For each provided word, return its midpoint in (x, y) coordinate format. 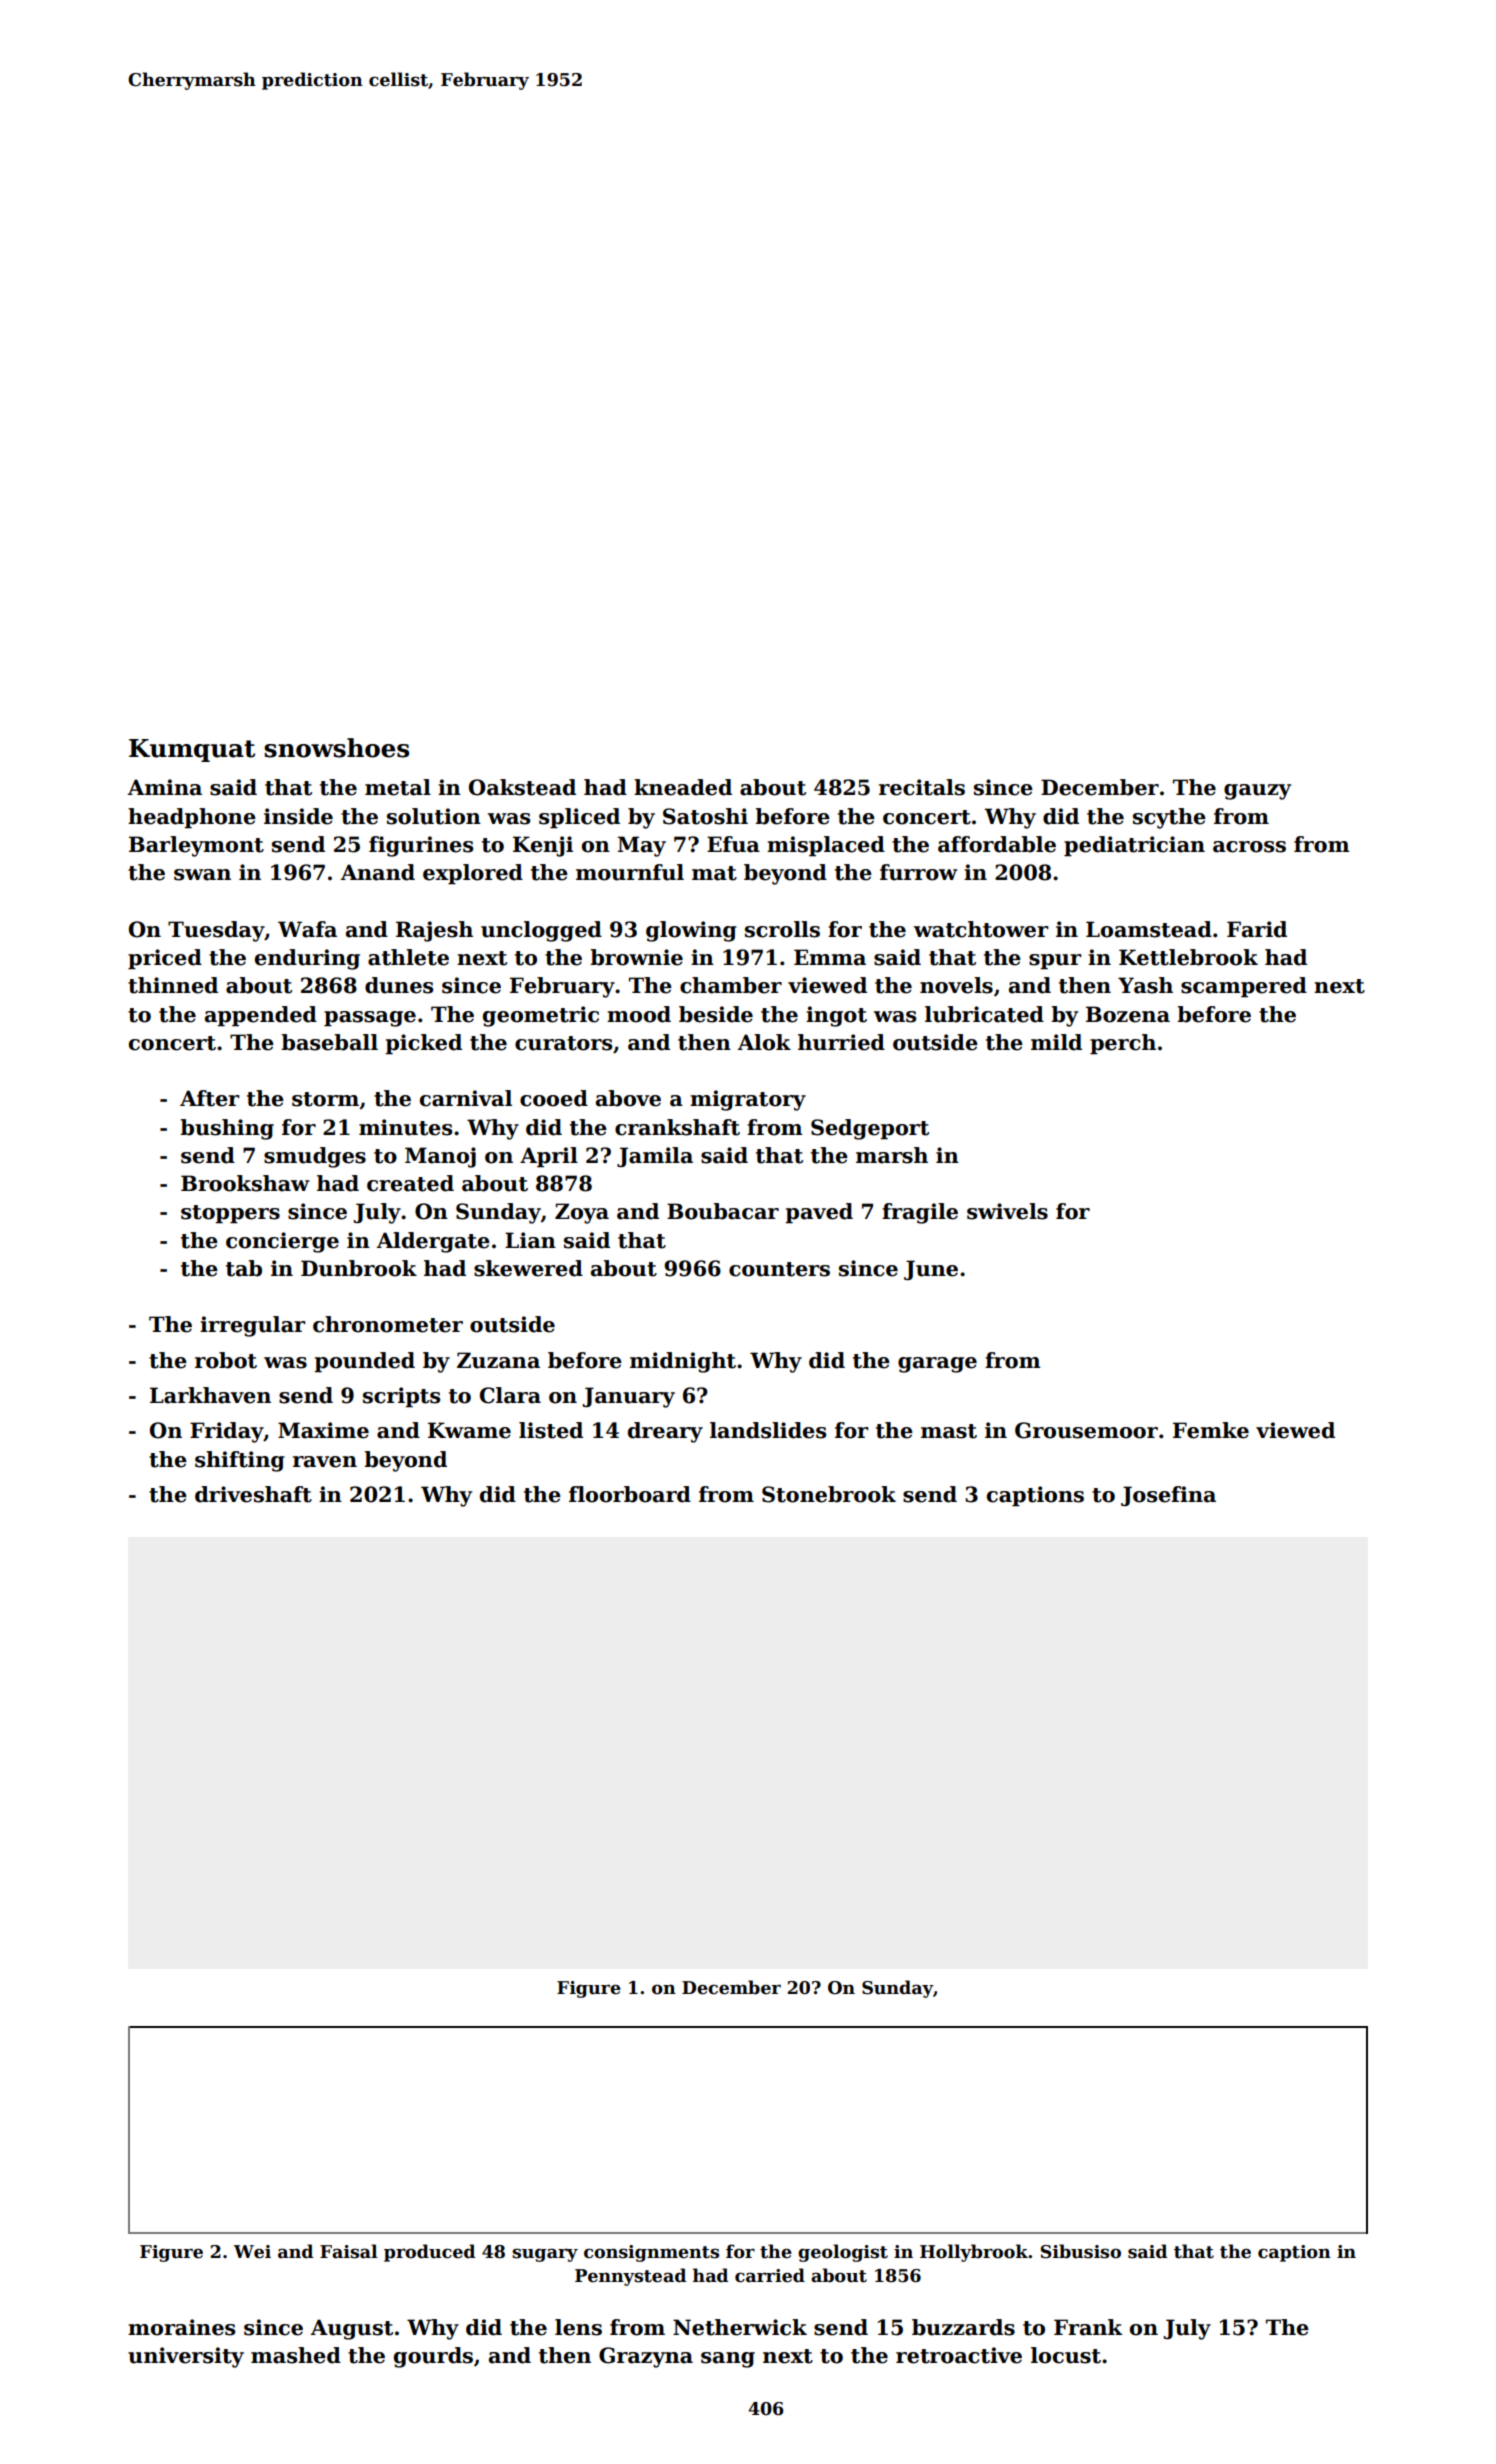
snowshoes (336, 748)
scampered (1244, 987)
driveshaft (253, 1494)
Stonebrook (829, 1494)
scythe (1169, 818)
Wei (252, 2252)
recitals (922, 787)
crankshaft (677, 1127)
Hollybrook (974, 2253)
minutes (405, 1127)
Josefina (1168, 1496)
